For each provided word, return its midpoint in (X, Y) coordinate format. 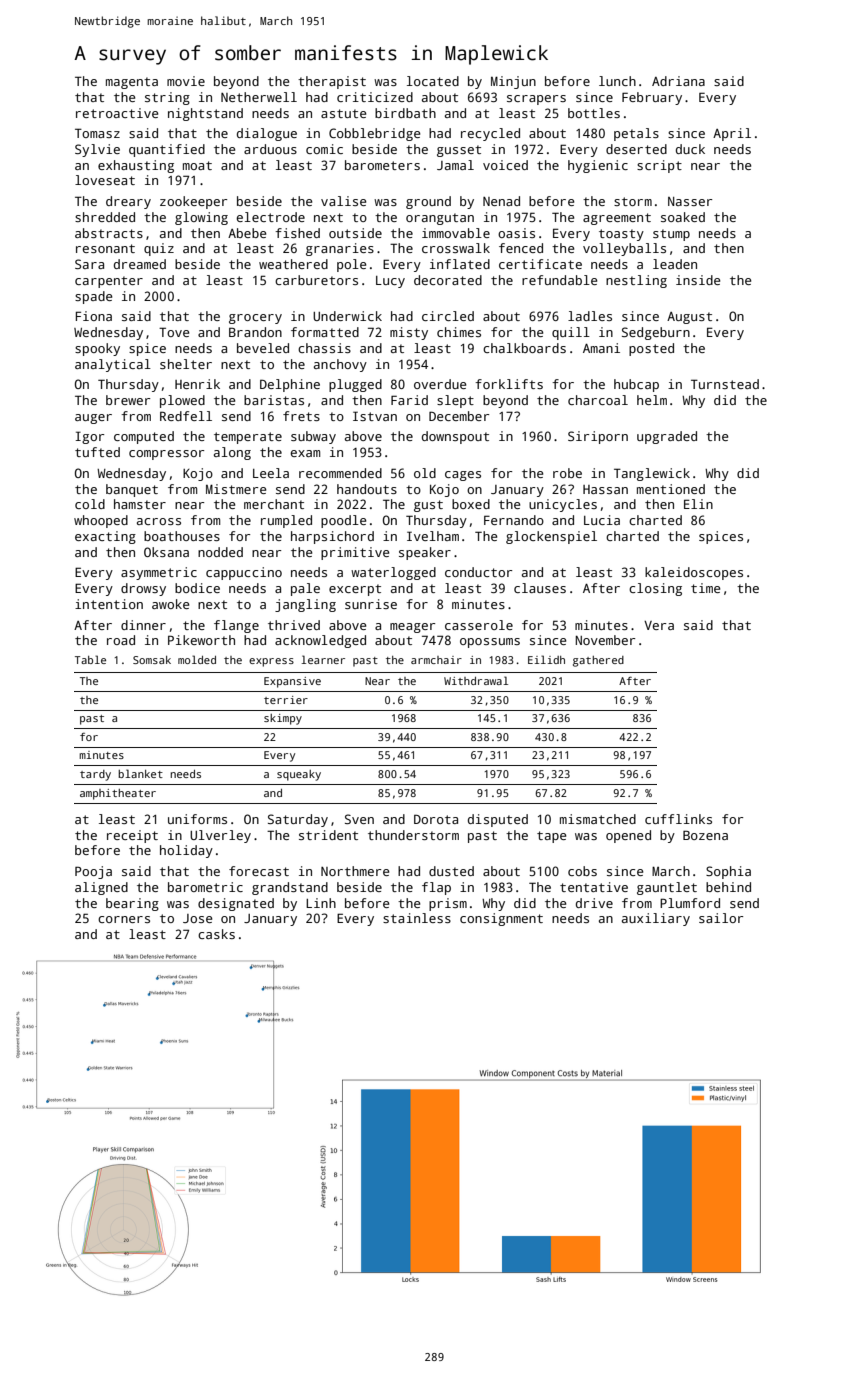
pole (351, 265)
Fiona (94, 316)
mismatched (598, 819)
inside (698, 280)
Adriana (678, 81)
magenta (132, 83)
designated (236, 904)
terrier (286, 700)
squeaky (299, 775)
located (433, 81)
